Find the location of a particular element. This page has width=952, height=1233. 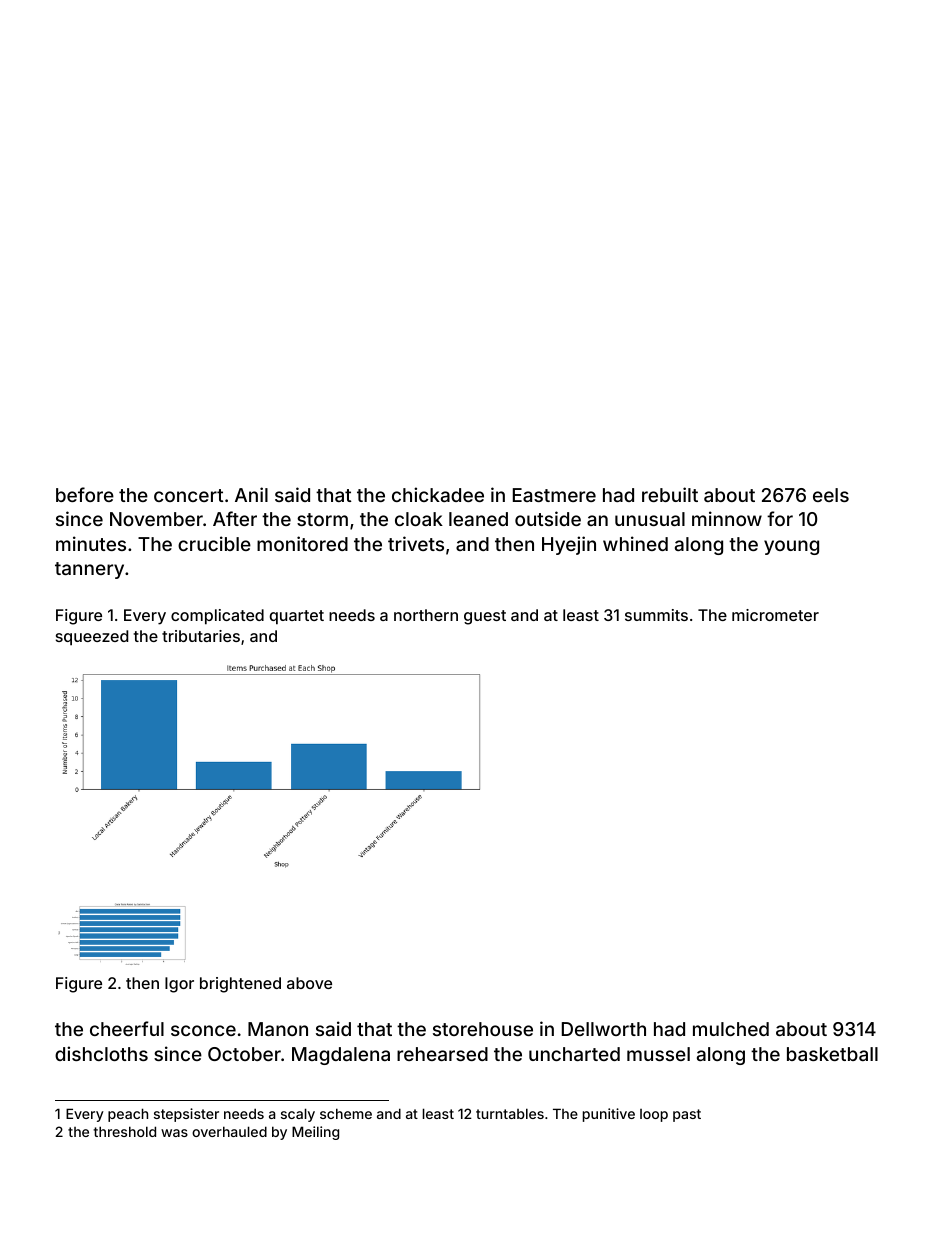

micrometer is located at coordinates (775, 615).
